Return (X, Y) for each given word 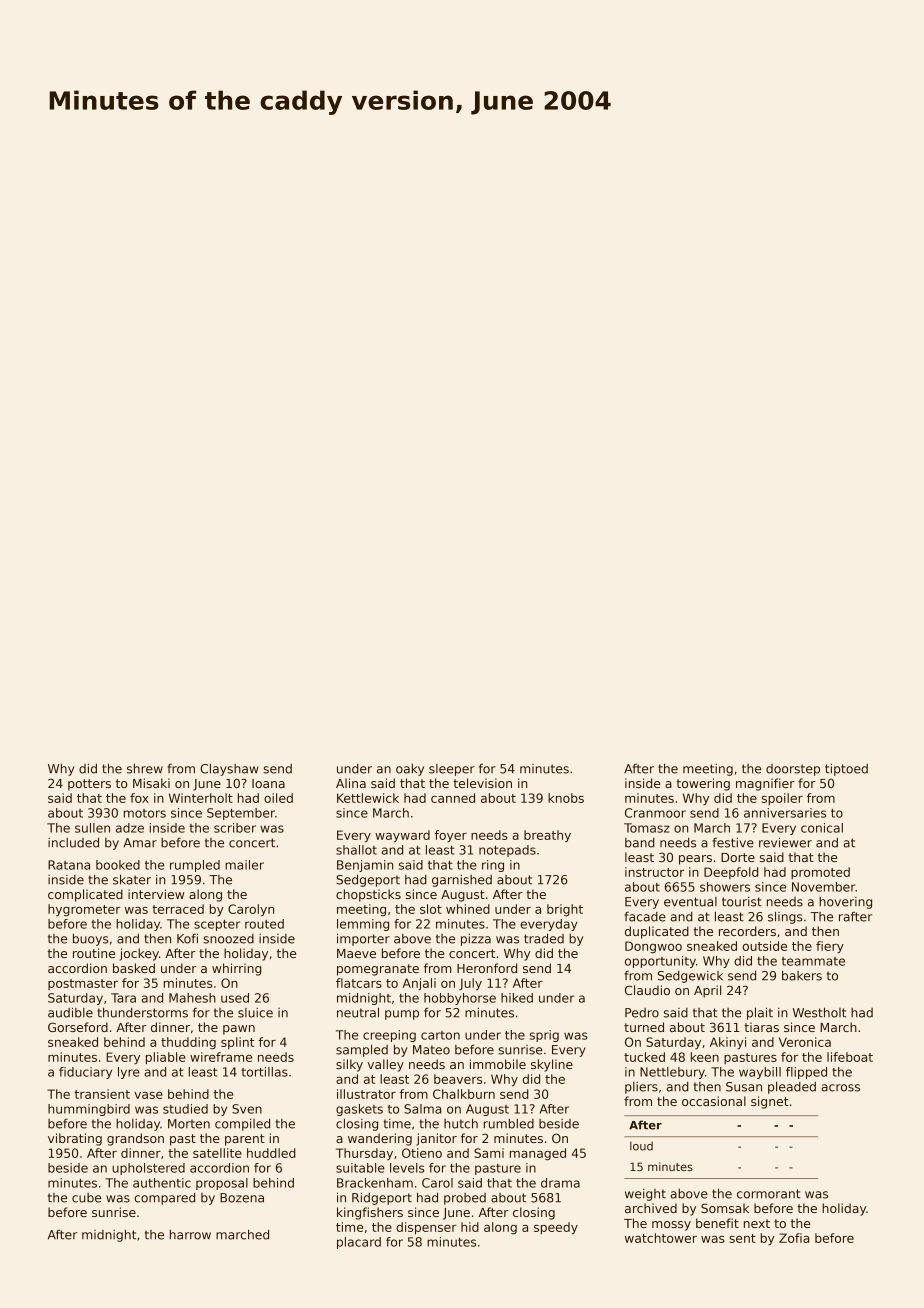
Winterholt (201, 798)
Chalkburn (464, 1094)
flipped (806, 1073)
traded (544, 938)
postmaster (83, 984)
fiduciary (85, 1073)
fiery (830, 947)
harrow (190, 1234)
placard (359, 1243)
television (482, 783)
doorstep (793, 770)
